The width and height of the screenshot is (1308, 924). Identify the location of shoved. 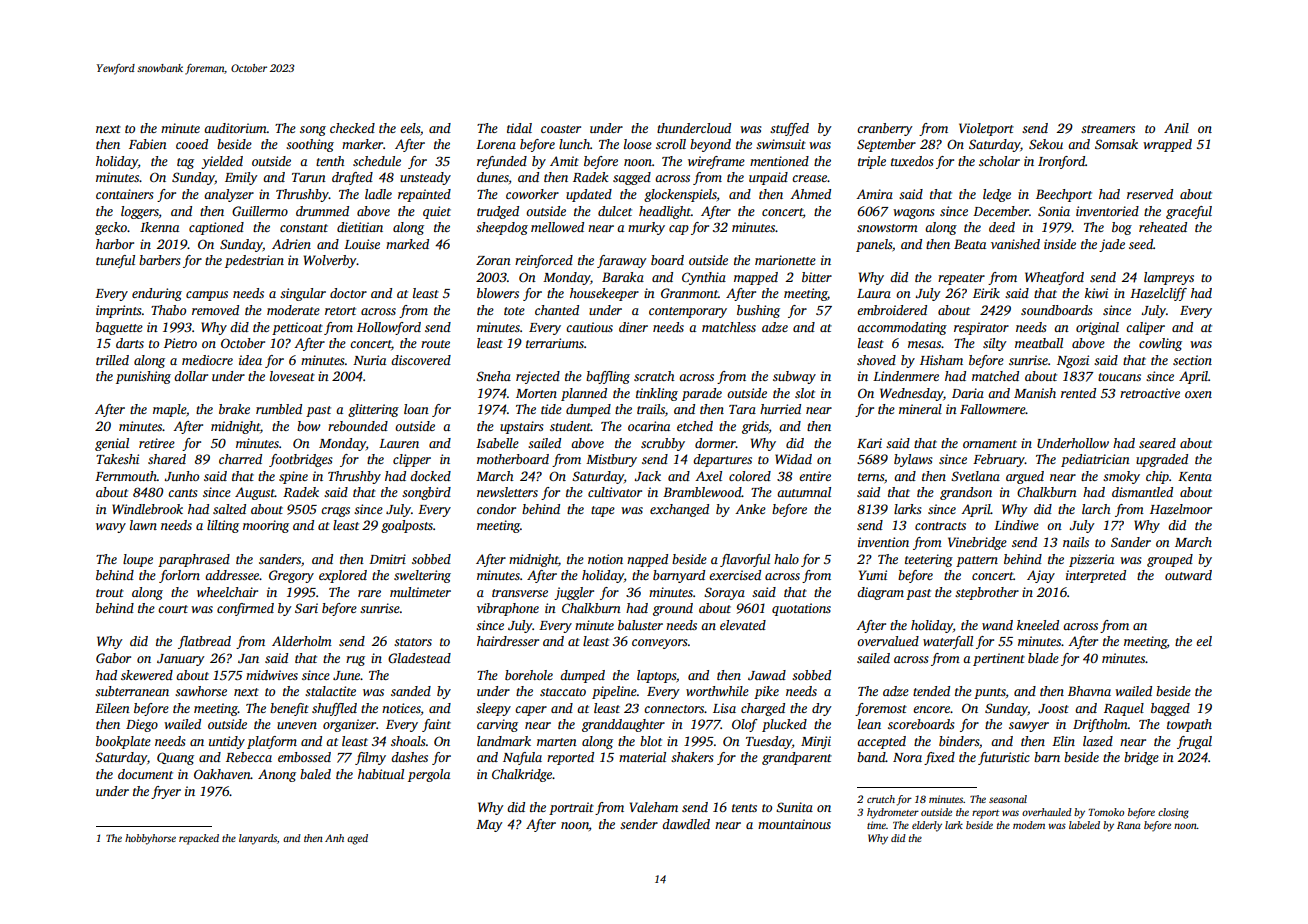
(876, 360).
